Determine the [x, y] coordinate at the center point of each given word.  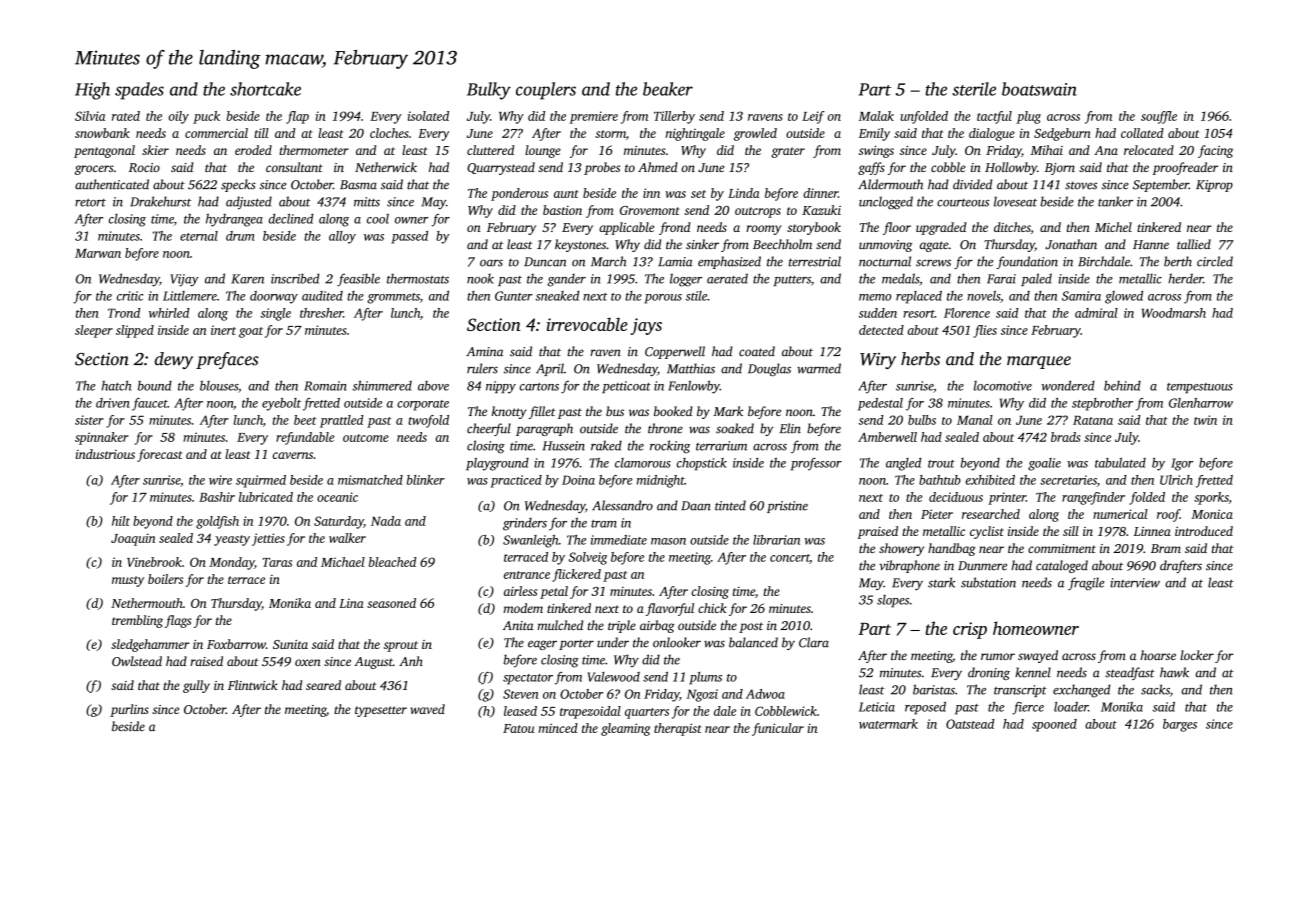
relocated [1149, 150]
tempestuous [1200, 388]
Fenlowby [694, 387]
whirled [169, 313]
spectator [528, 679]
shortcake [265, 89]
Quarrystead [501, 168]
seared [323, 685]
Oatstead [970, 724]
